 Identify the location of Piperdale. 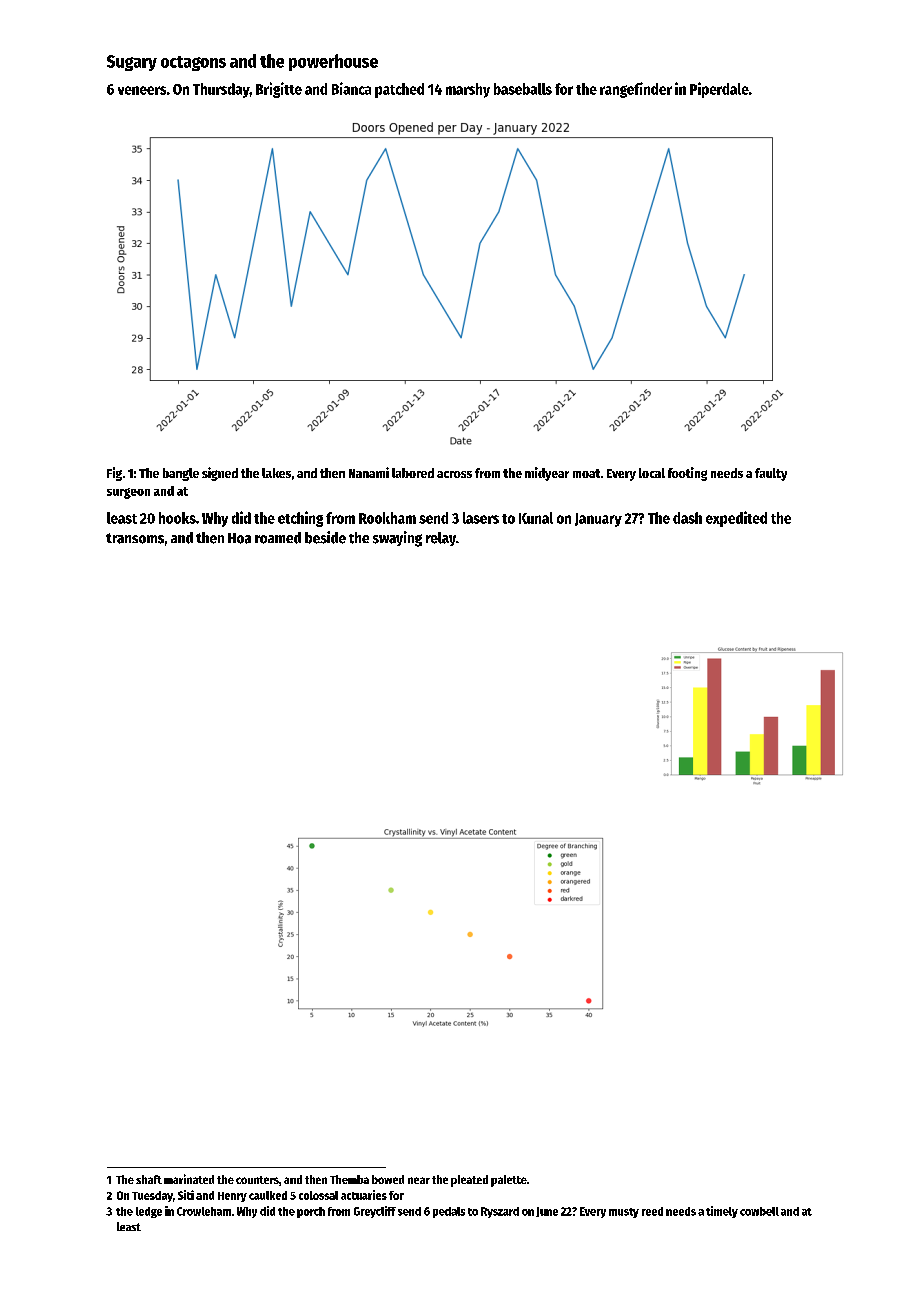
(719, 90).
